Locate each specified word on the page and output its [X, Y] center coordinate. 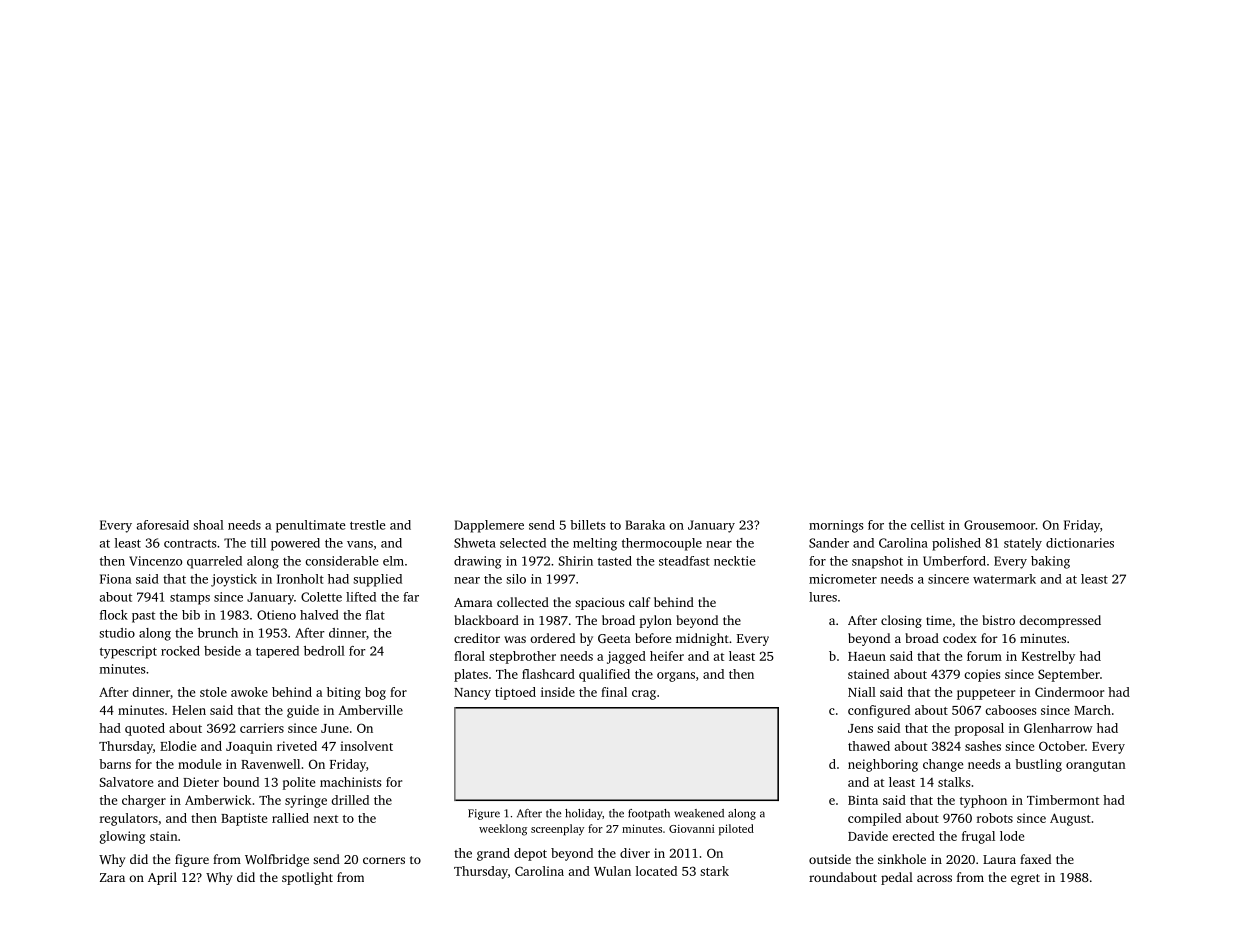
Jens [860, 728]
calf [639, 602]
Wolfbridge [277, 860]
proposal [979, 729]
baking [1050, 562]
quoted [145, 729]
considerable [341, 561]
